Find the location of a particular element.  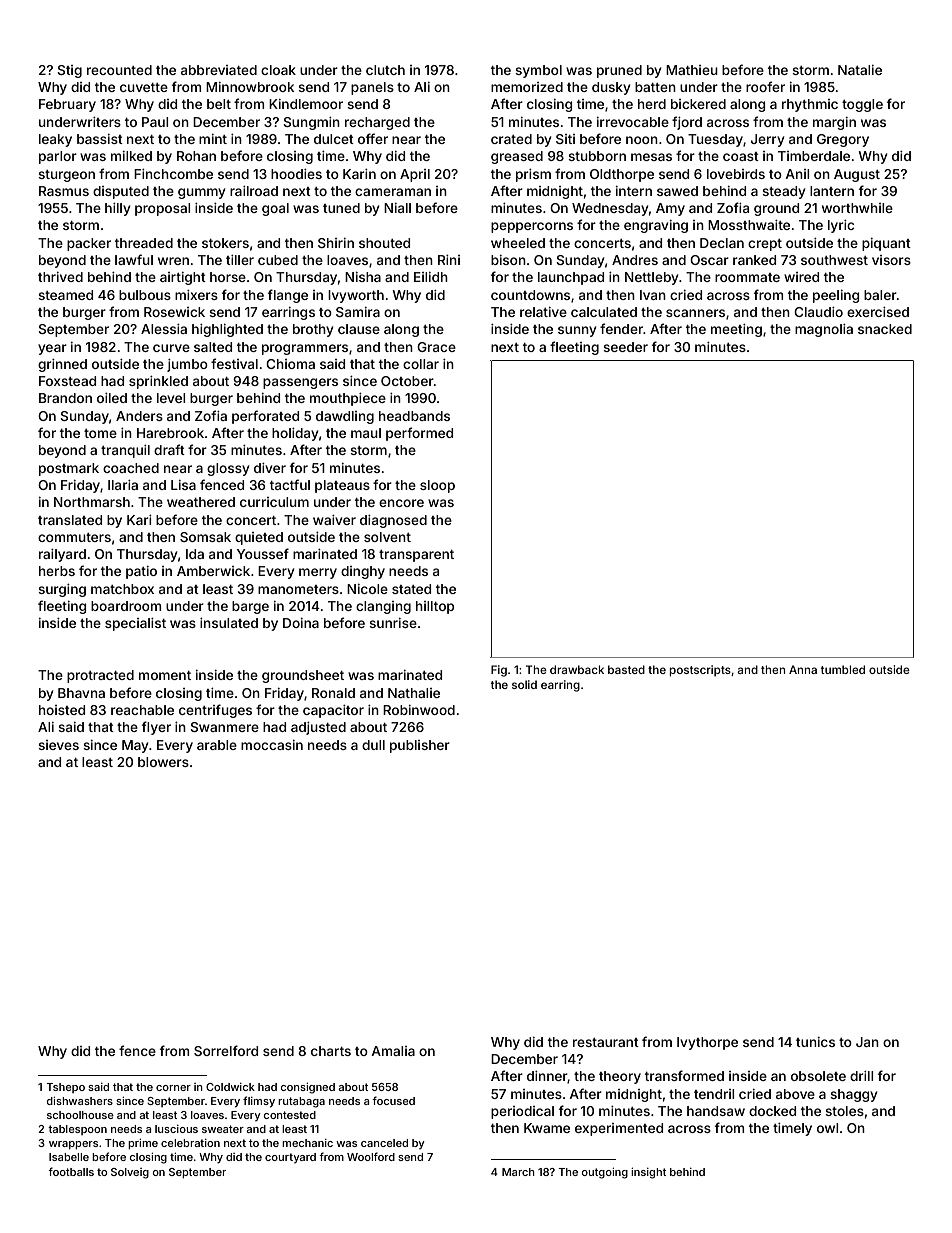

Sorrelford is located at coordinates (226, 1050).
